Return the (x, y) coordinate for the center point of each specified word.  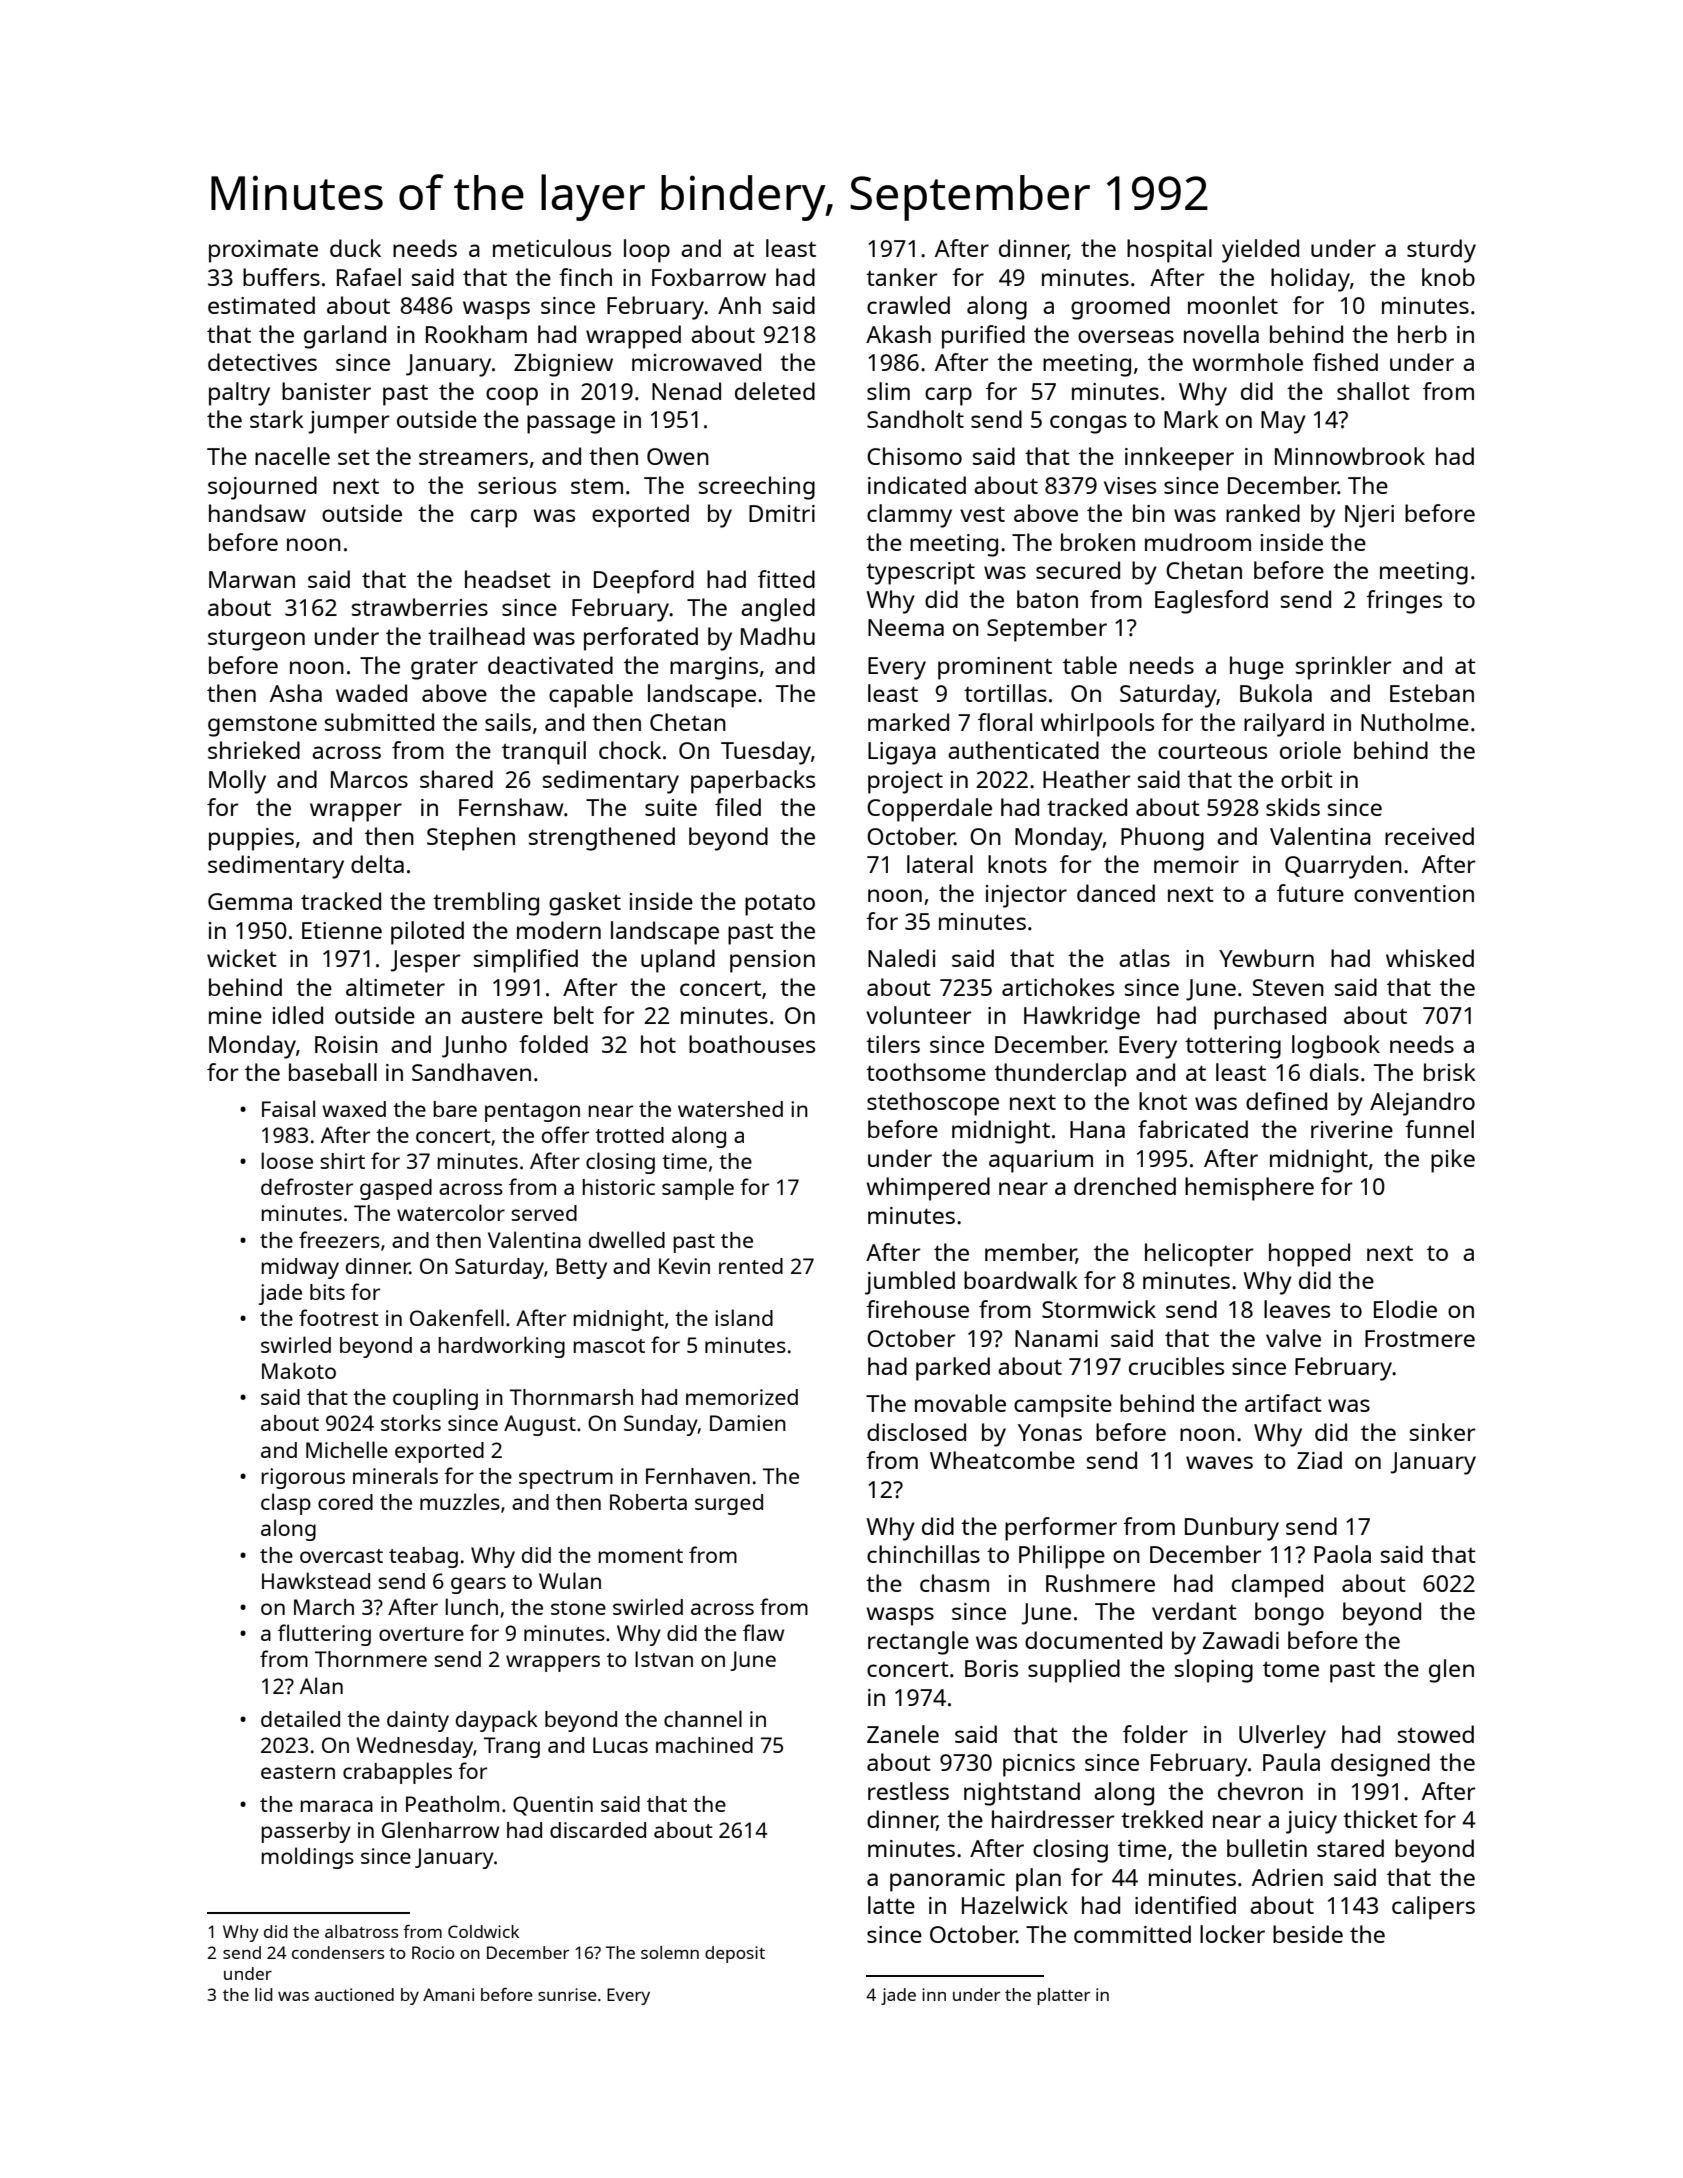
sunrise (567, 1994)
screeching (757, 488)
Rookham (476, 334)
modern (559, 930)
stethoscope (933, 1104)
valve (1293, 1338)
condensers (338, 1952)
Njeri (1369, 516)
